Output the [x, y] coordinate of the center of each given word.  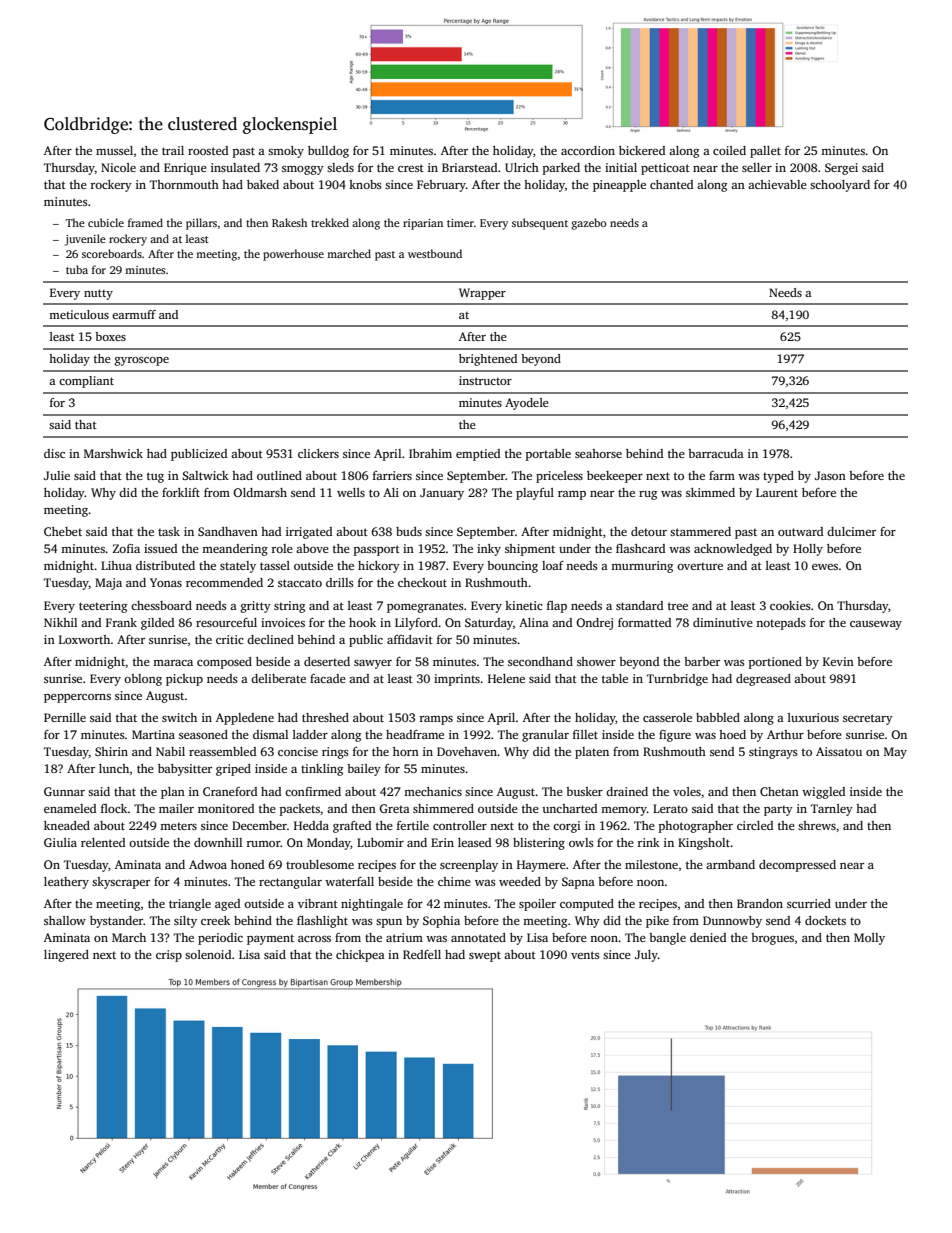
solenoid [208, 954]
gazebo [588, 224]
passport [377, 550]
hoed [732, 734]
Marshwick [113, 453]
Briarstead [470, 167]
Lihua [116, 565]
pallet [765, 152]
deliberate [278, 678]
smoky [286, 152]
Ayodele [527, 404]
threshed [325, 717]
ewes [825, 567]
